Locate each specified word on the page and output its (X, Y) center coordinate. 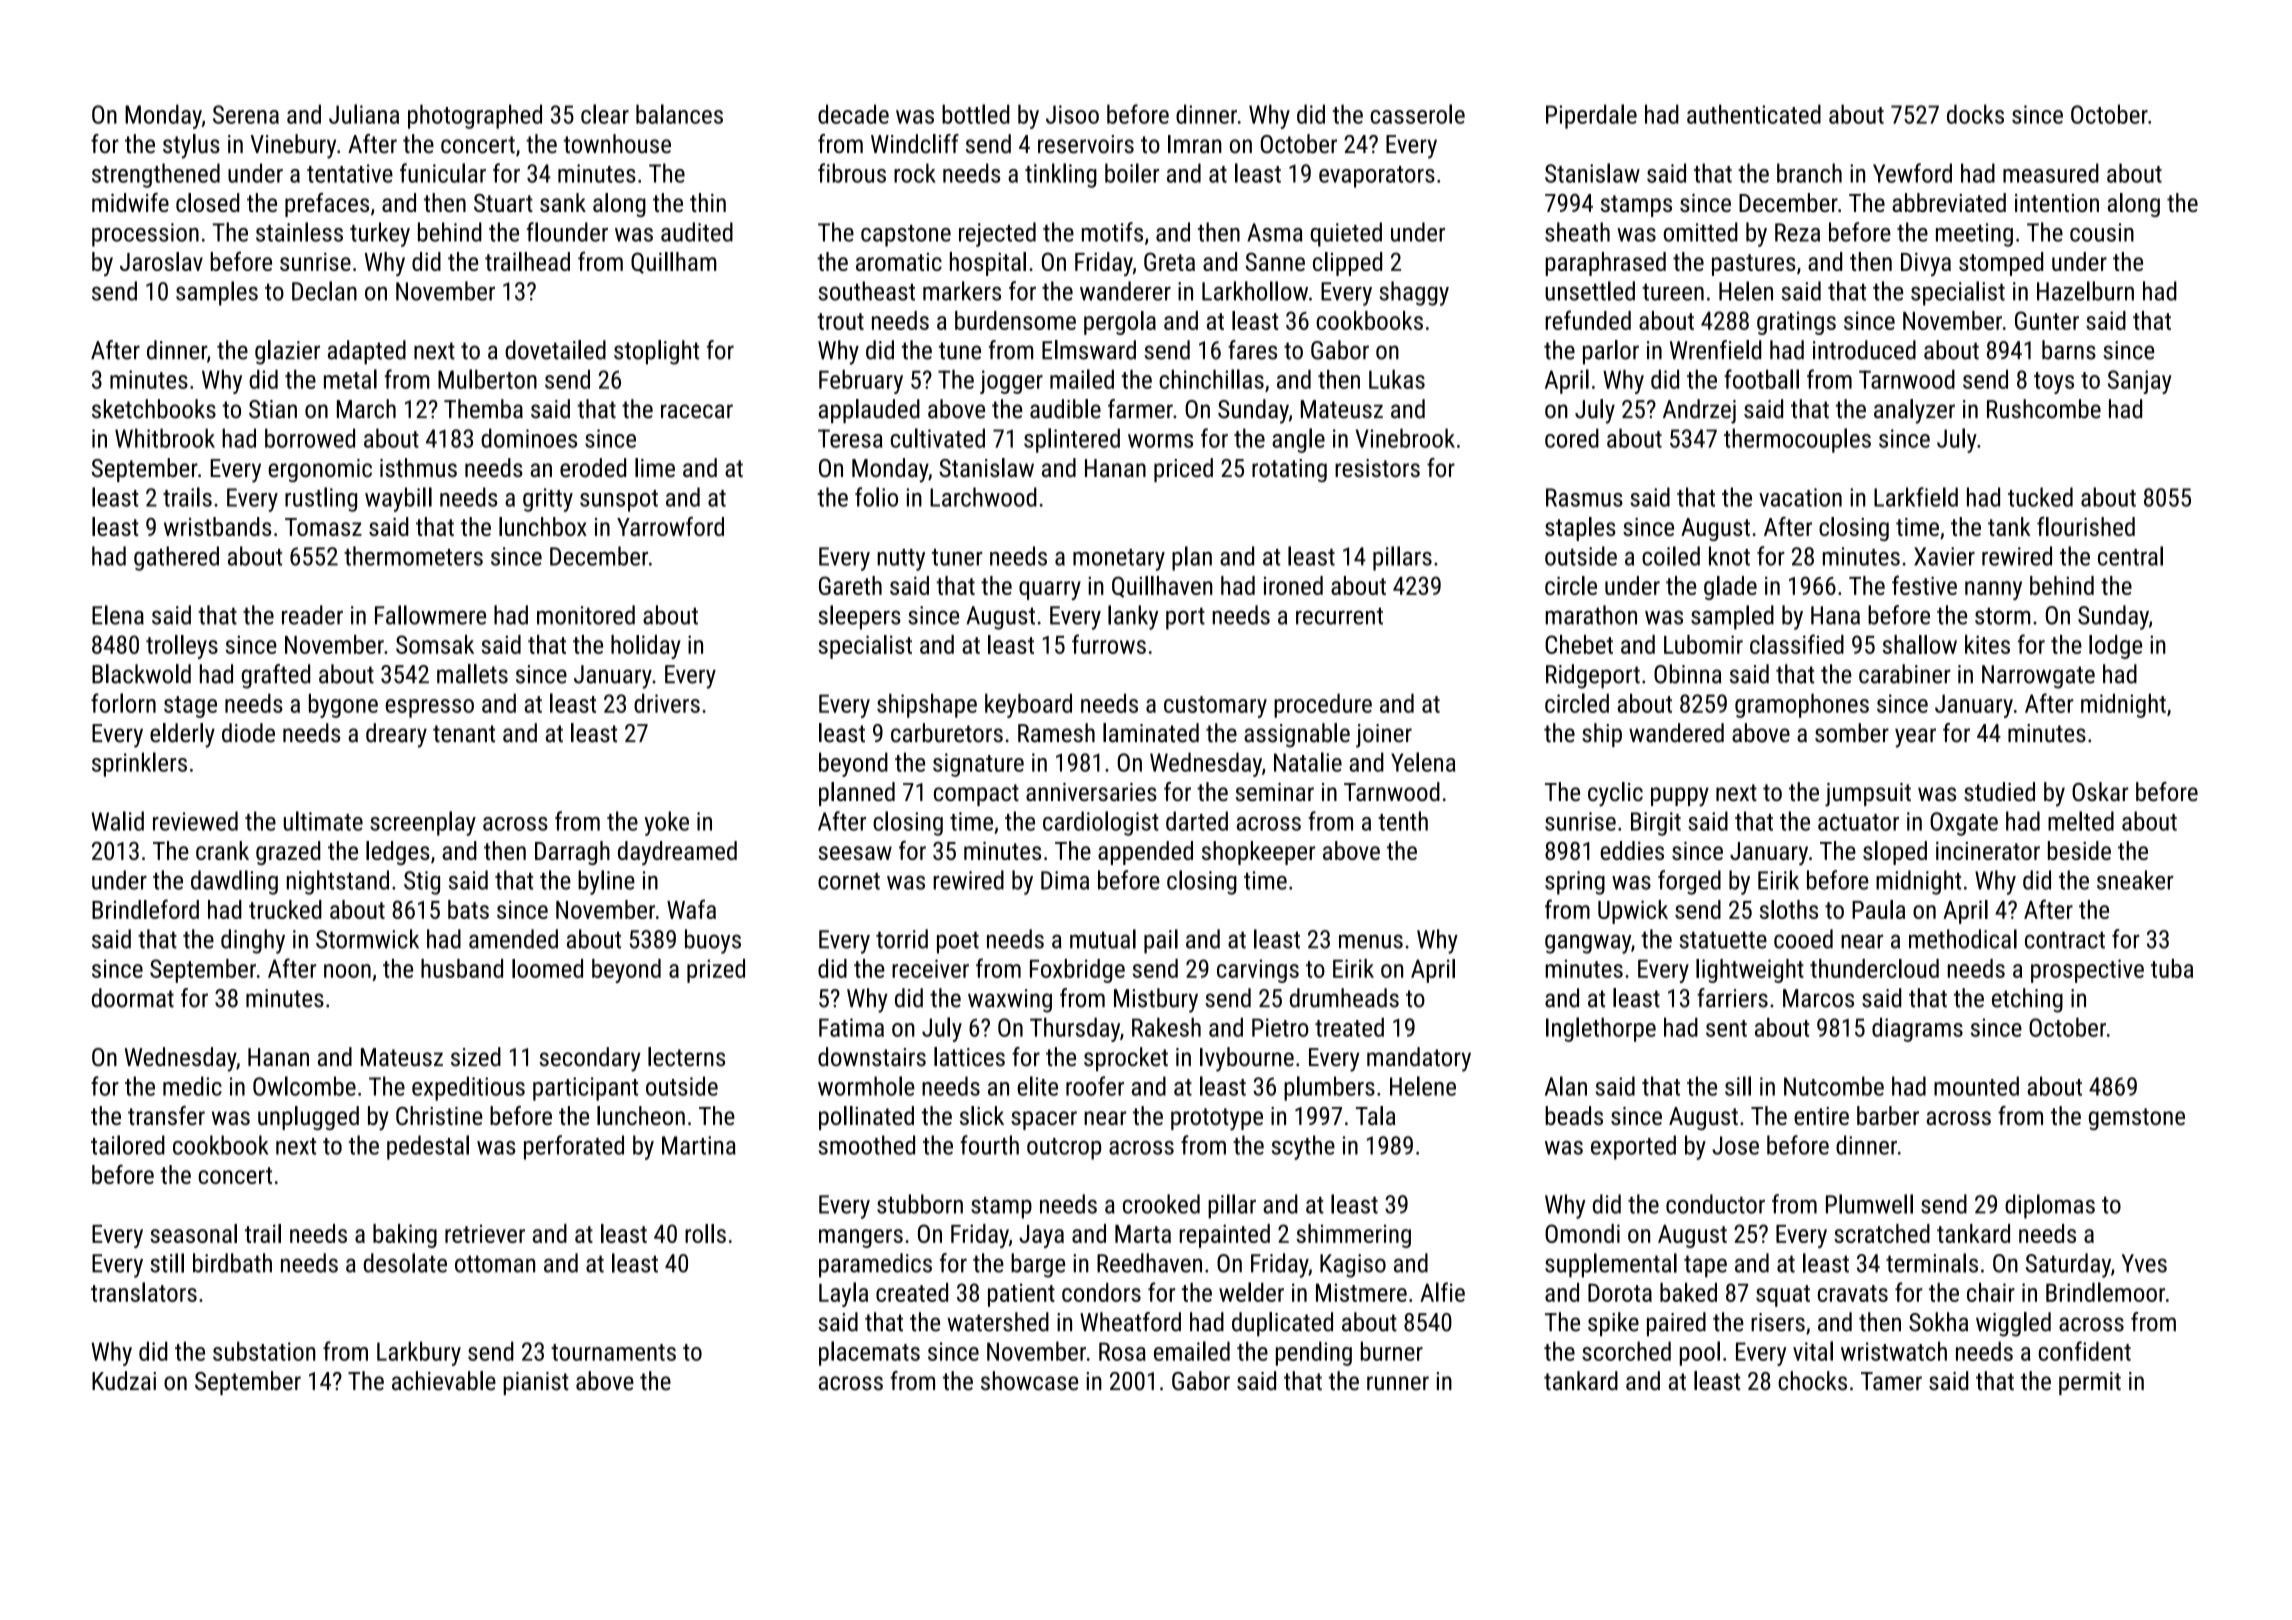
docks (1975, 114)
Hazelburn (2085, 291)
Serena (246, 114)
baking (405, 1236)
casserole (1418, 114)
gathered (176, 558)
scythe (1303, 1147)
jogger (1011, 382)
